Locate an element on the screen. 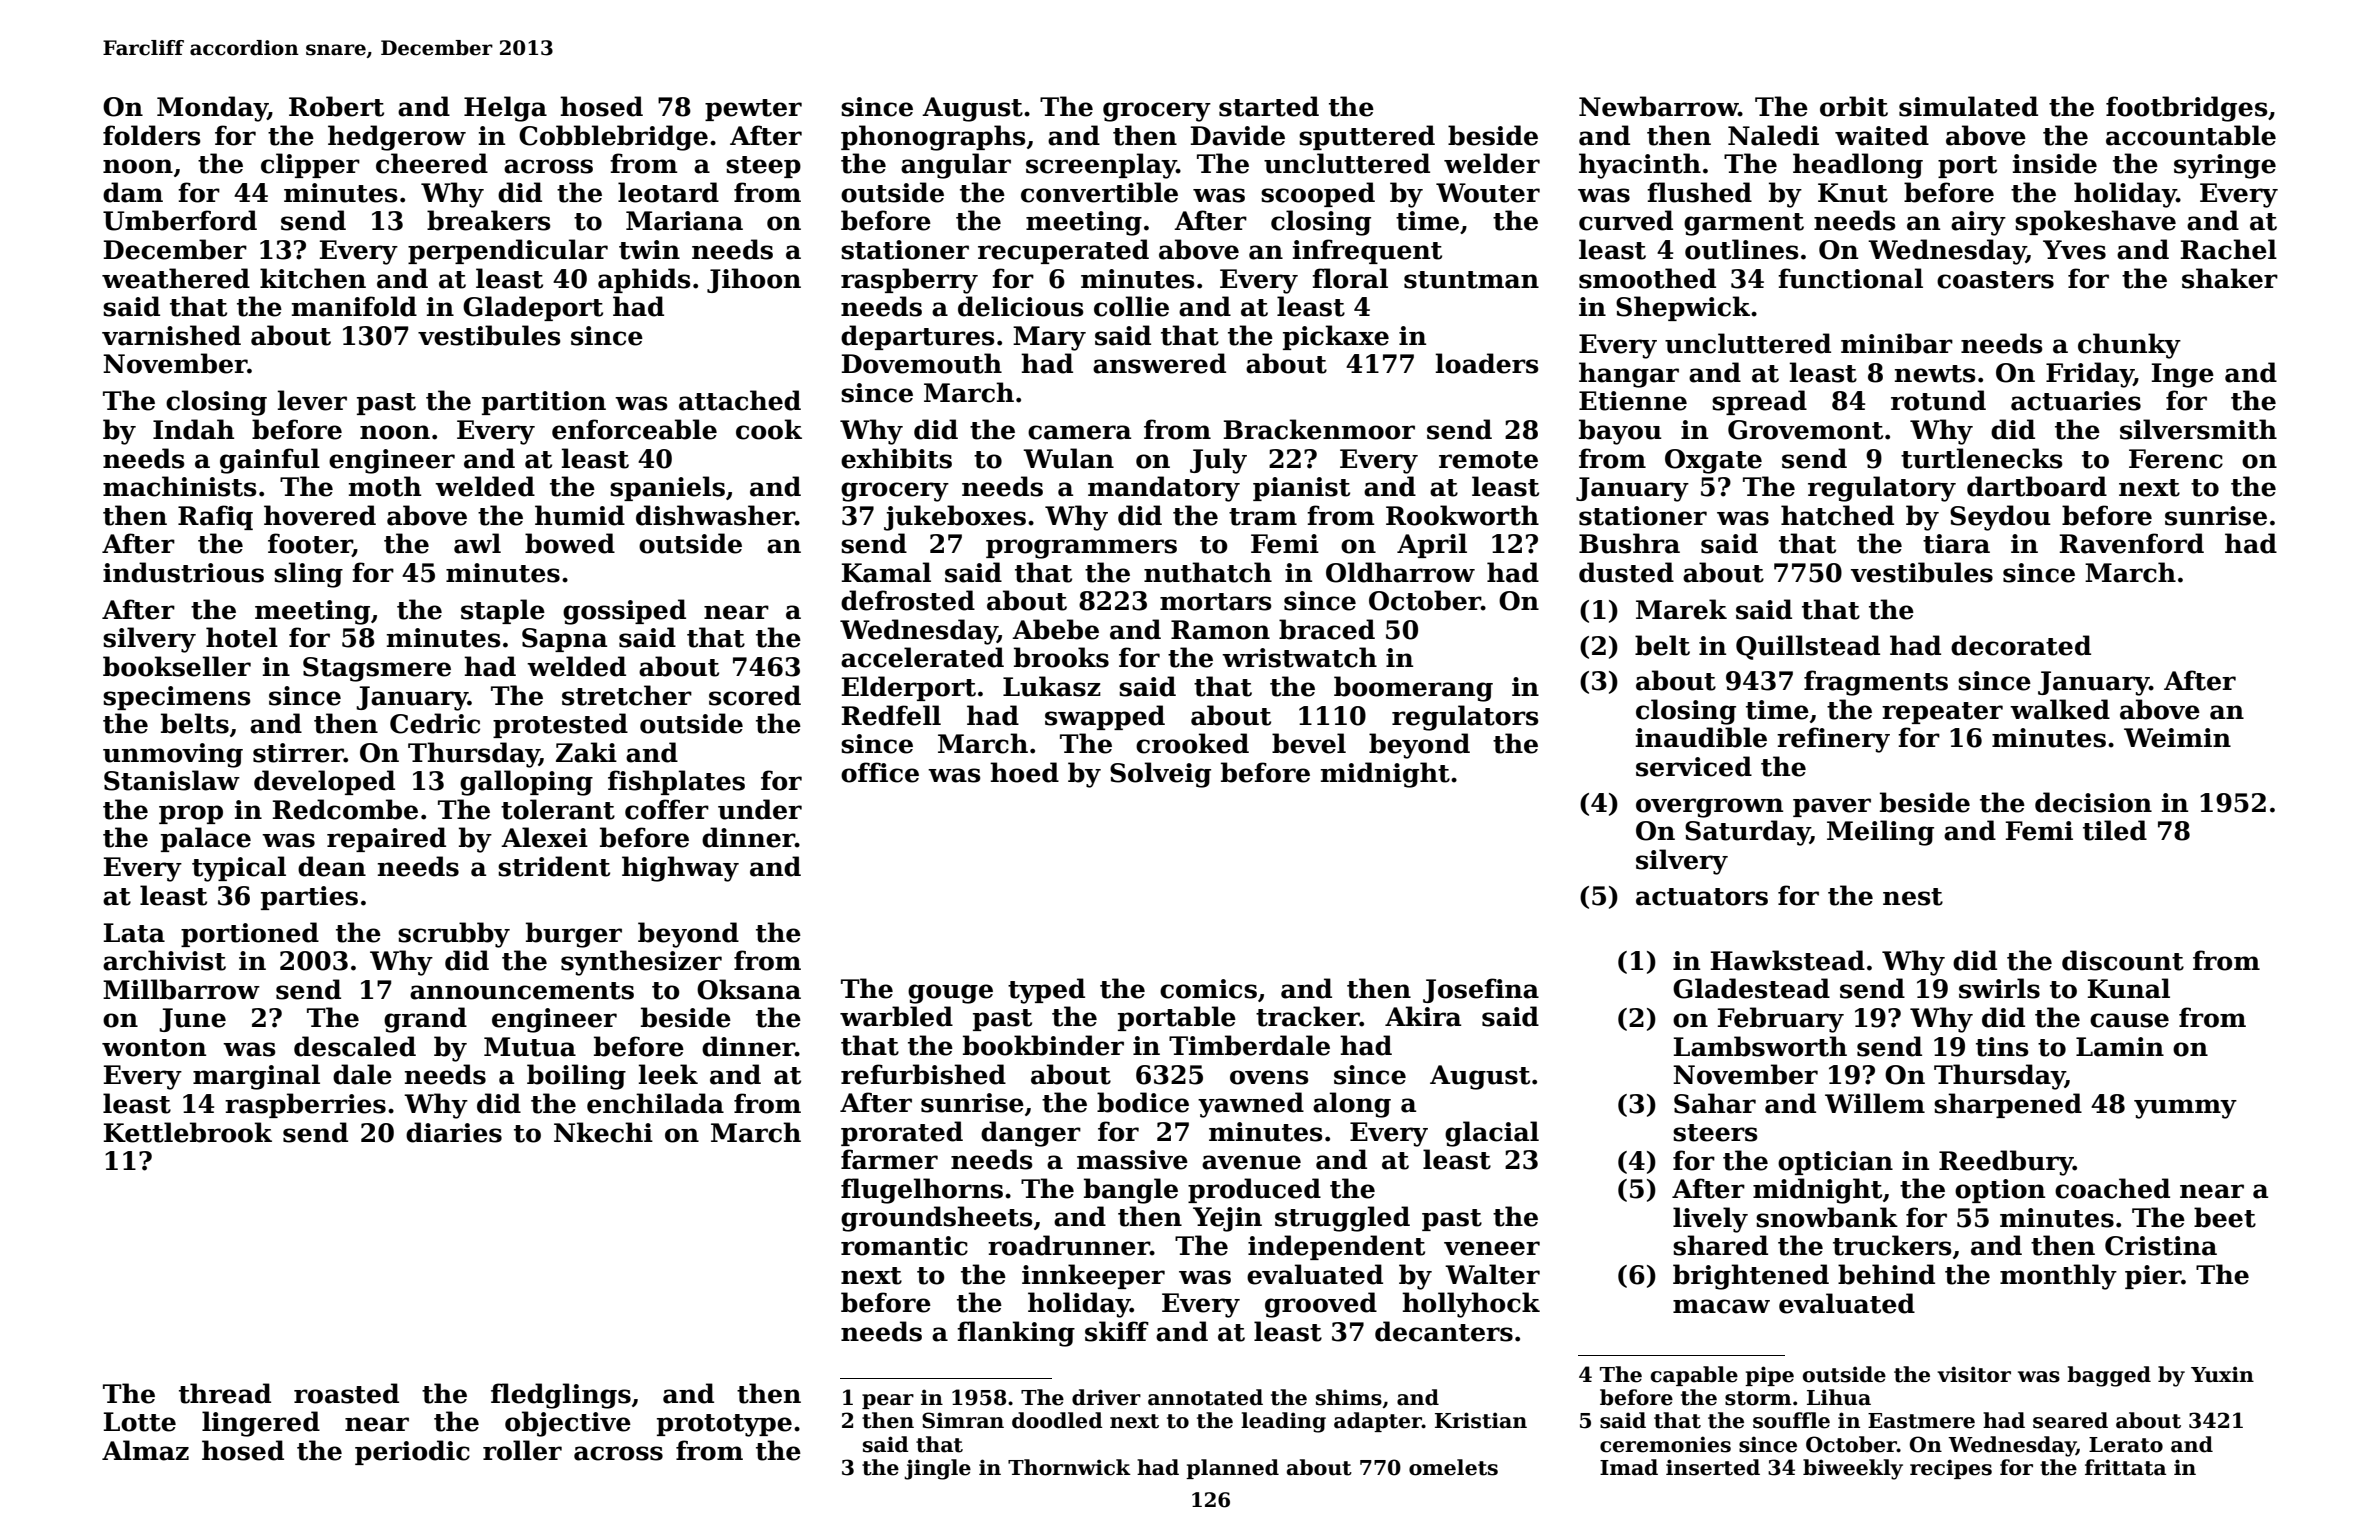 This screenshot has height=1540, width=2380. steers is located at coordinates (1715, 1133).
